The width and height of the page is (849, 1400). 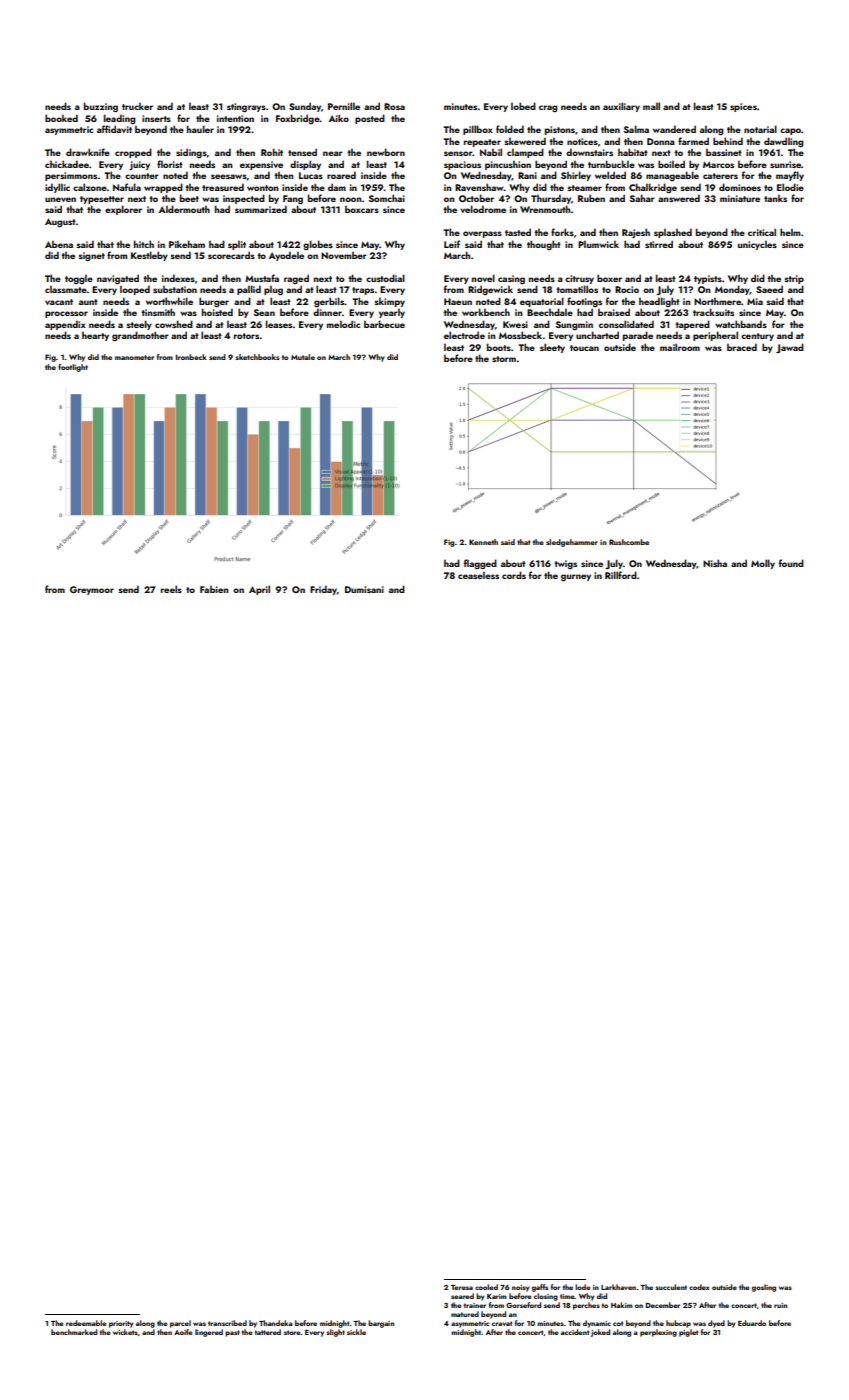 I want to click on Teresa, so click(x=462, y=1287).
